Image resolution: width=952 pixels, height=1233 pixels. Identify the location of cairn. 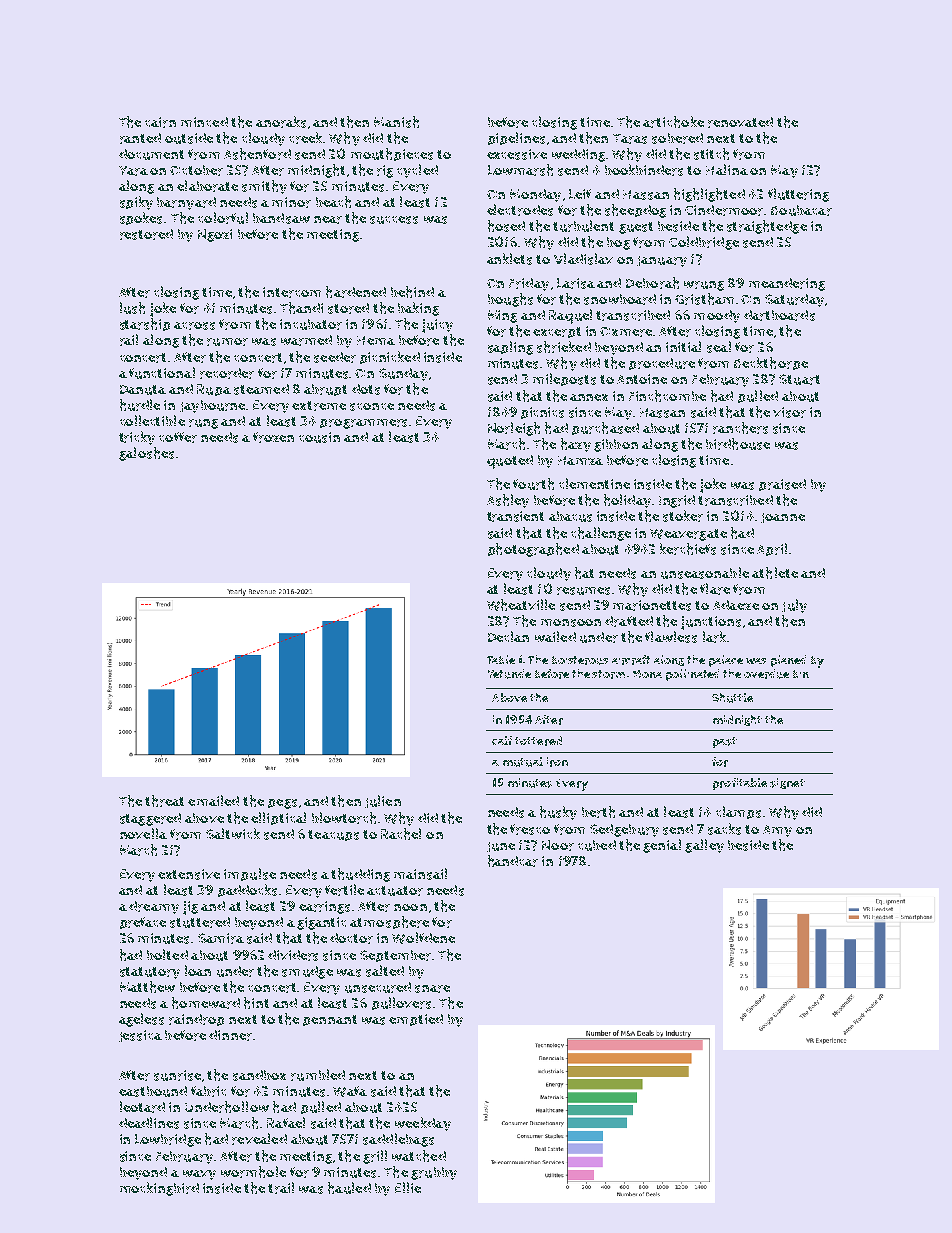
(160, 122).
